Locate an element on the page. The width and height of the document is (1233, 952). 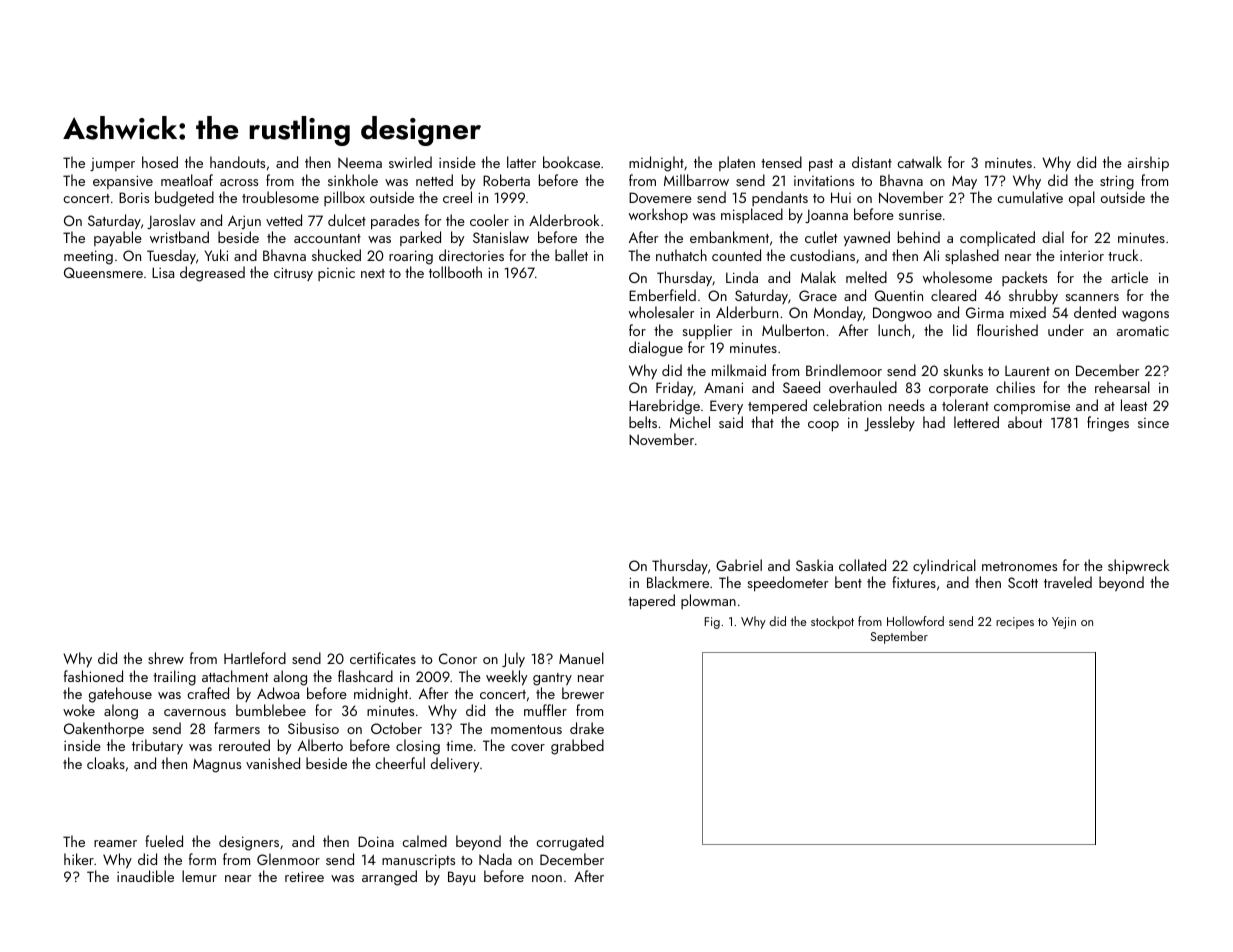
citrusy is located at coordinates (293, 274).
